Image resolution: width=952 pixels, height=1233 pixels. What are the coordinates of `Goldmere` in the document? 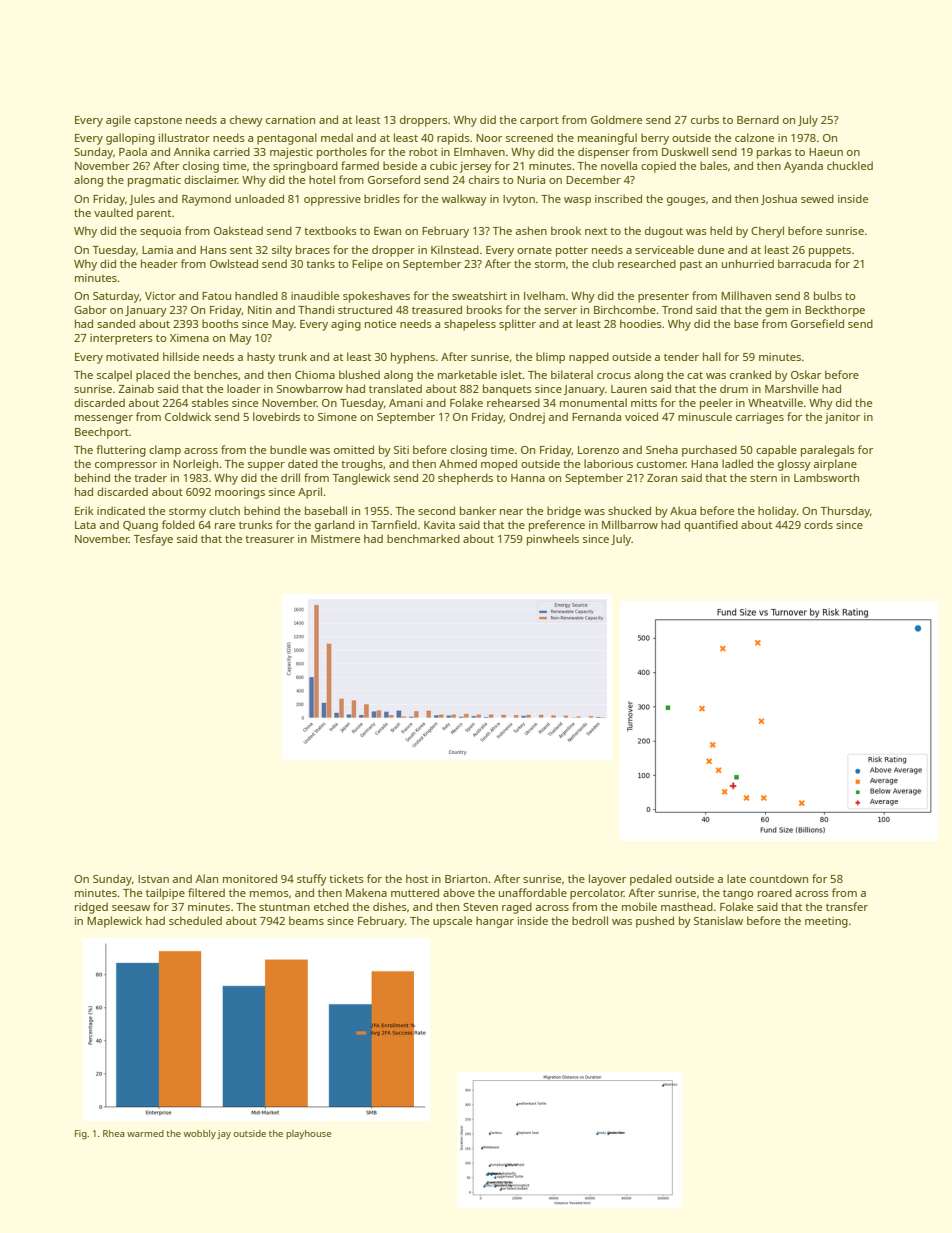 It's located at (616, 119).
